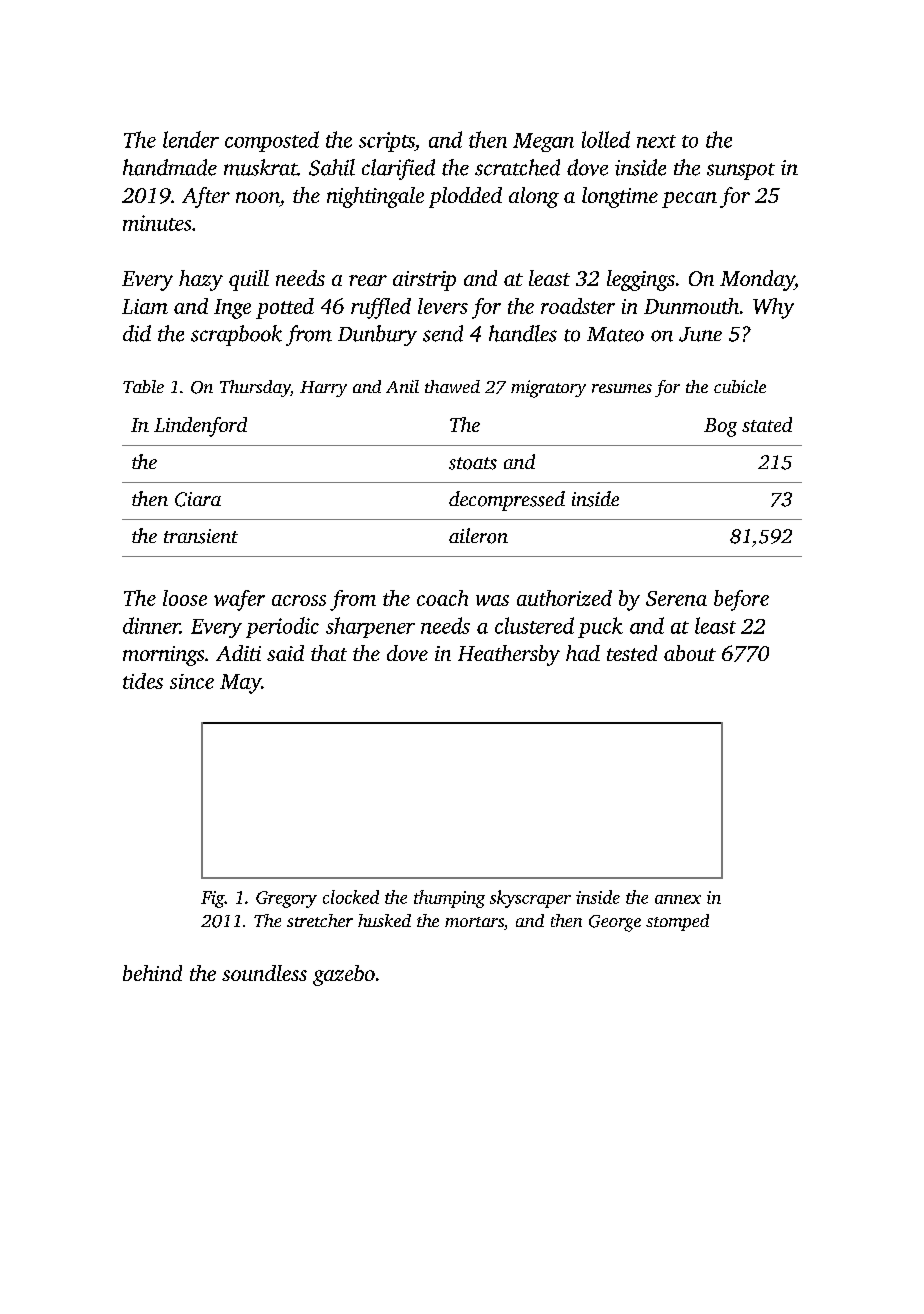  Describe the element at coordinates (200, 427) in the page. I see `Lindenford` at that location.
